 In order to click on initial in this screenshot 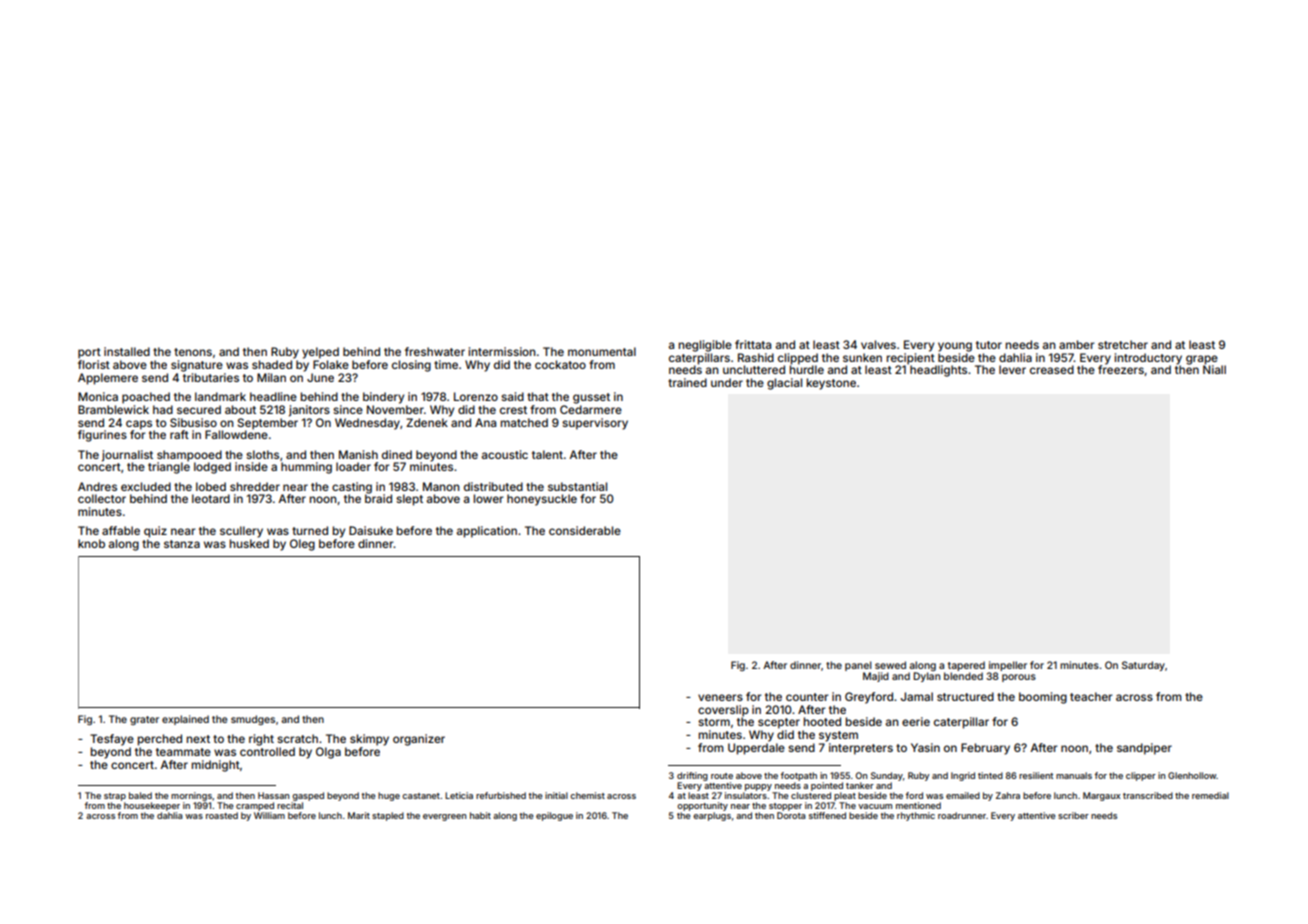, I will do `click(556, 795)`.
